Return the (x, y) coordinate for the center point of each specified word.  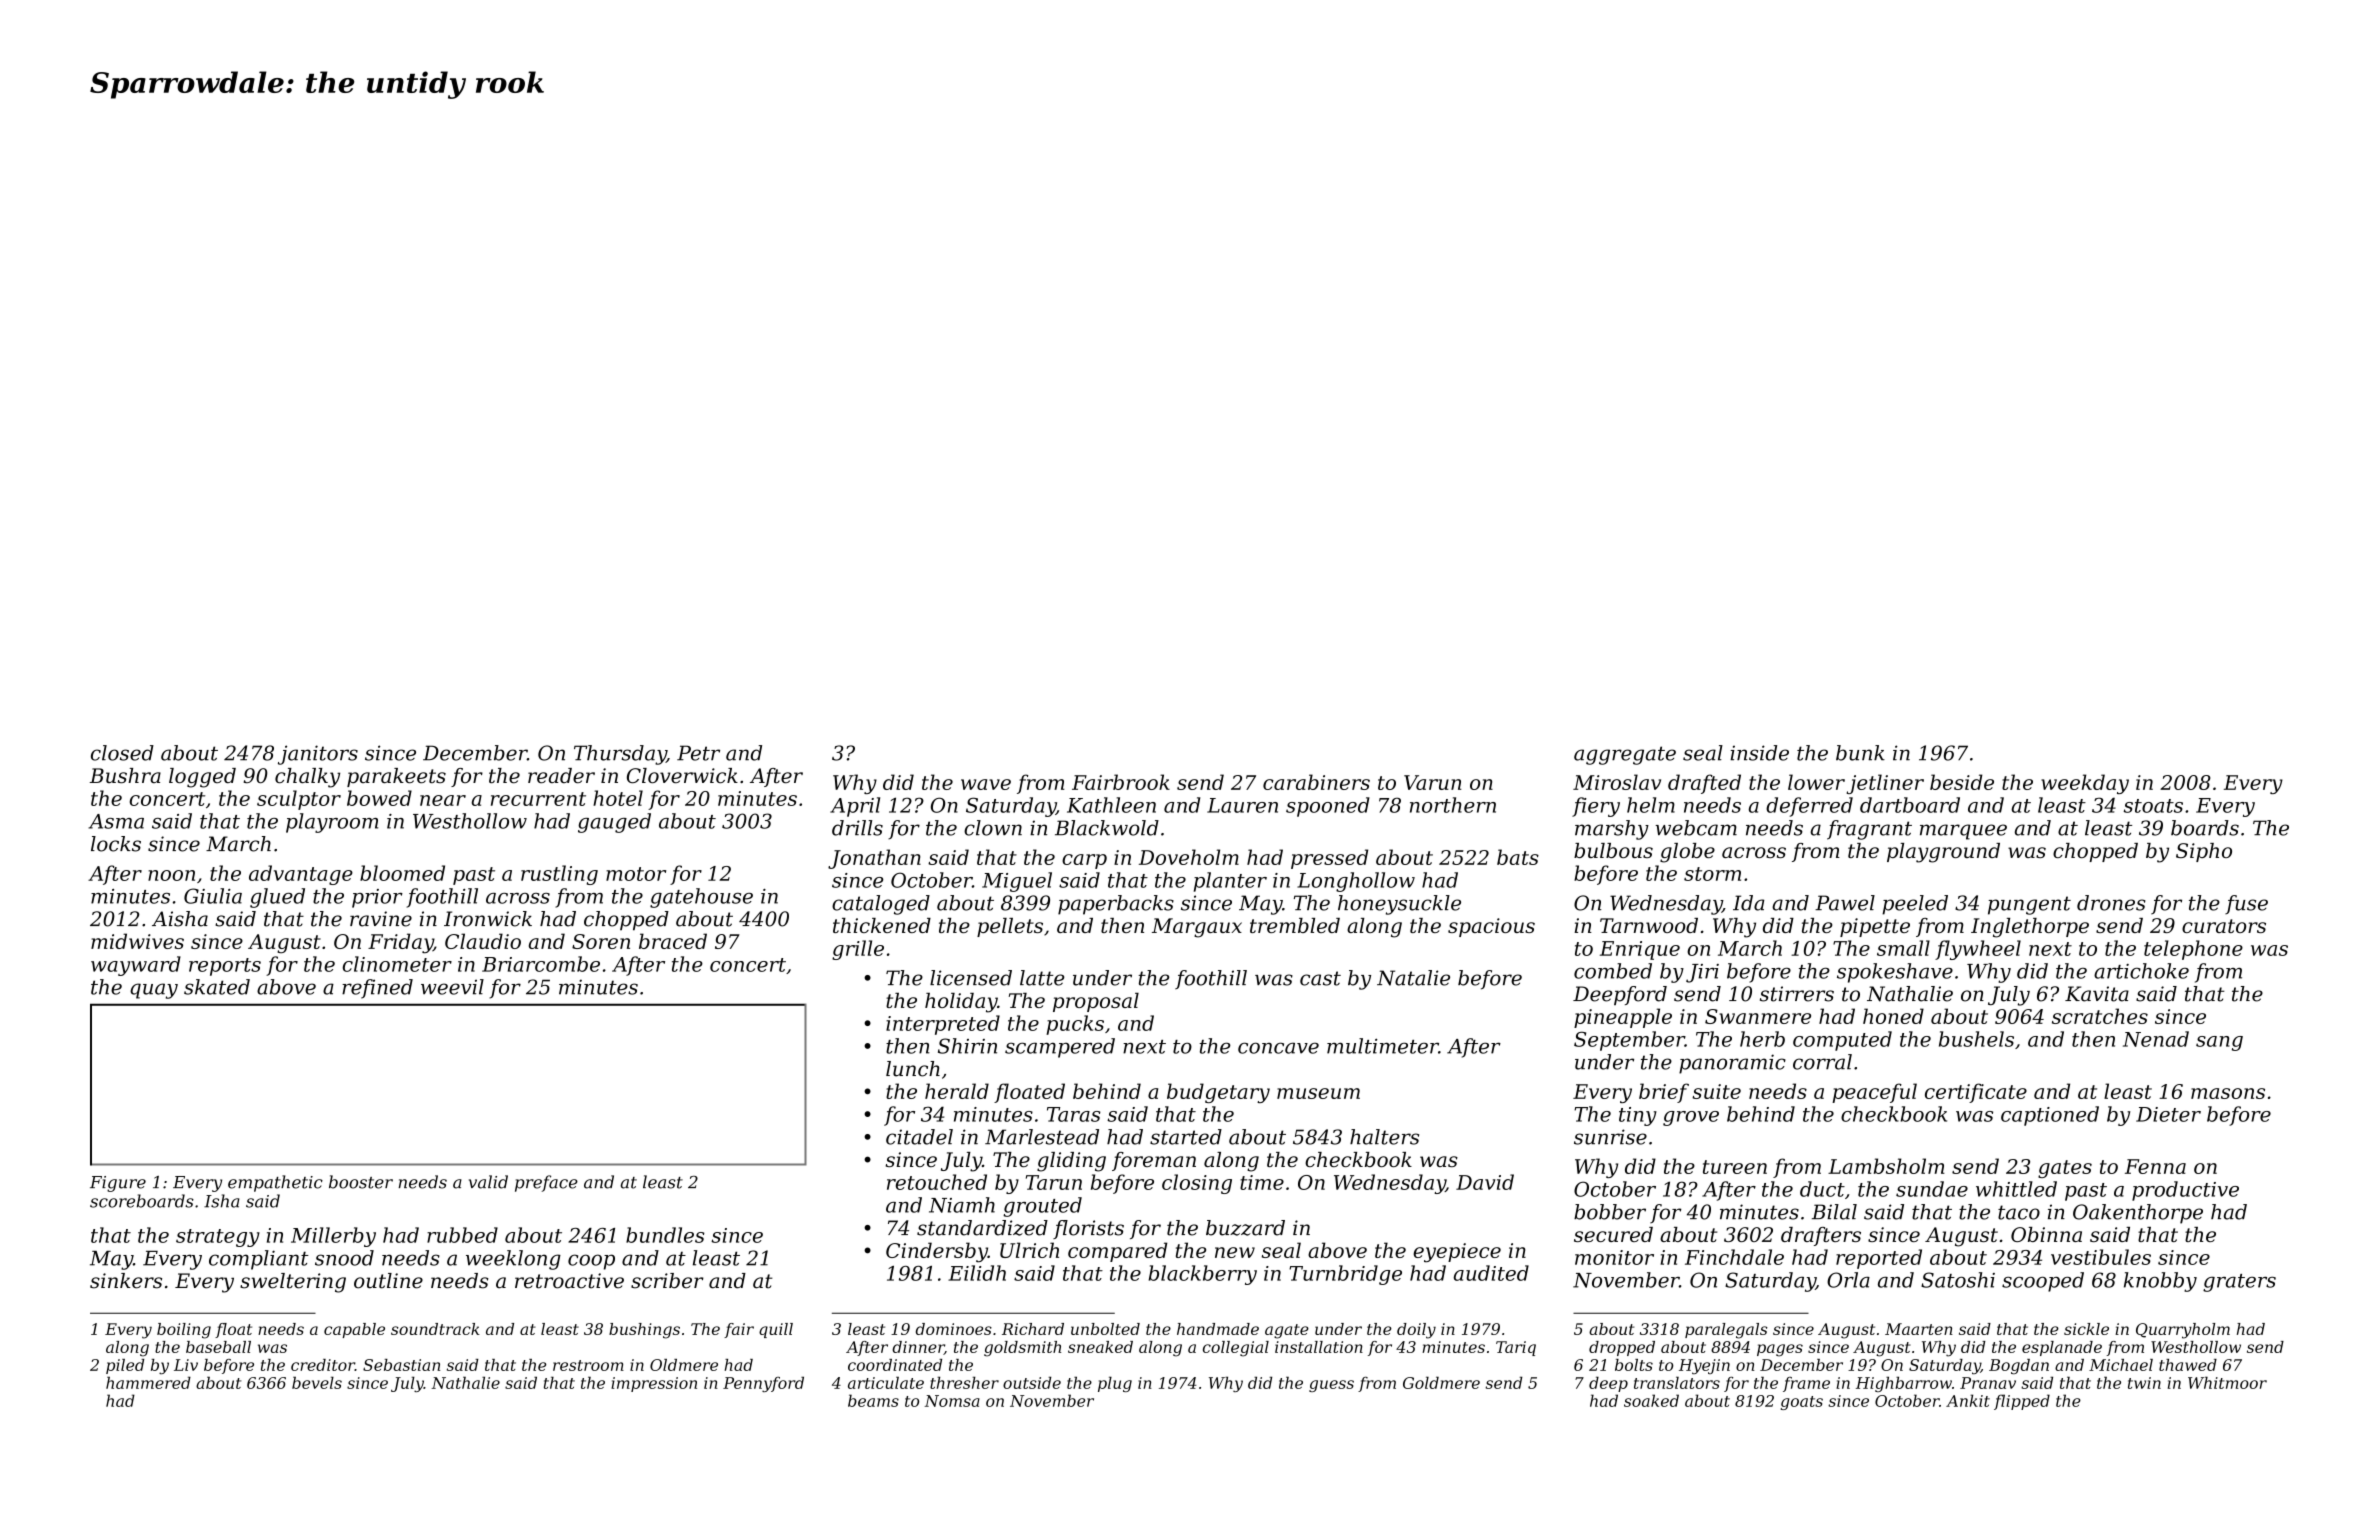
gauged (614, 823)
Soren (601, 941)
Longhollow (1356, 882)
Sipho (2204, 852)
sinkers (126, 1281)
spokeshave (1895, 973)
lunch (913, 1069)
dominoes (954, 1329)
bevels (317, 1382)
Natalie (1413, 978)
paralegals (1726, 1331)
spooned (1328, 807)
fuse (2246, 904)
